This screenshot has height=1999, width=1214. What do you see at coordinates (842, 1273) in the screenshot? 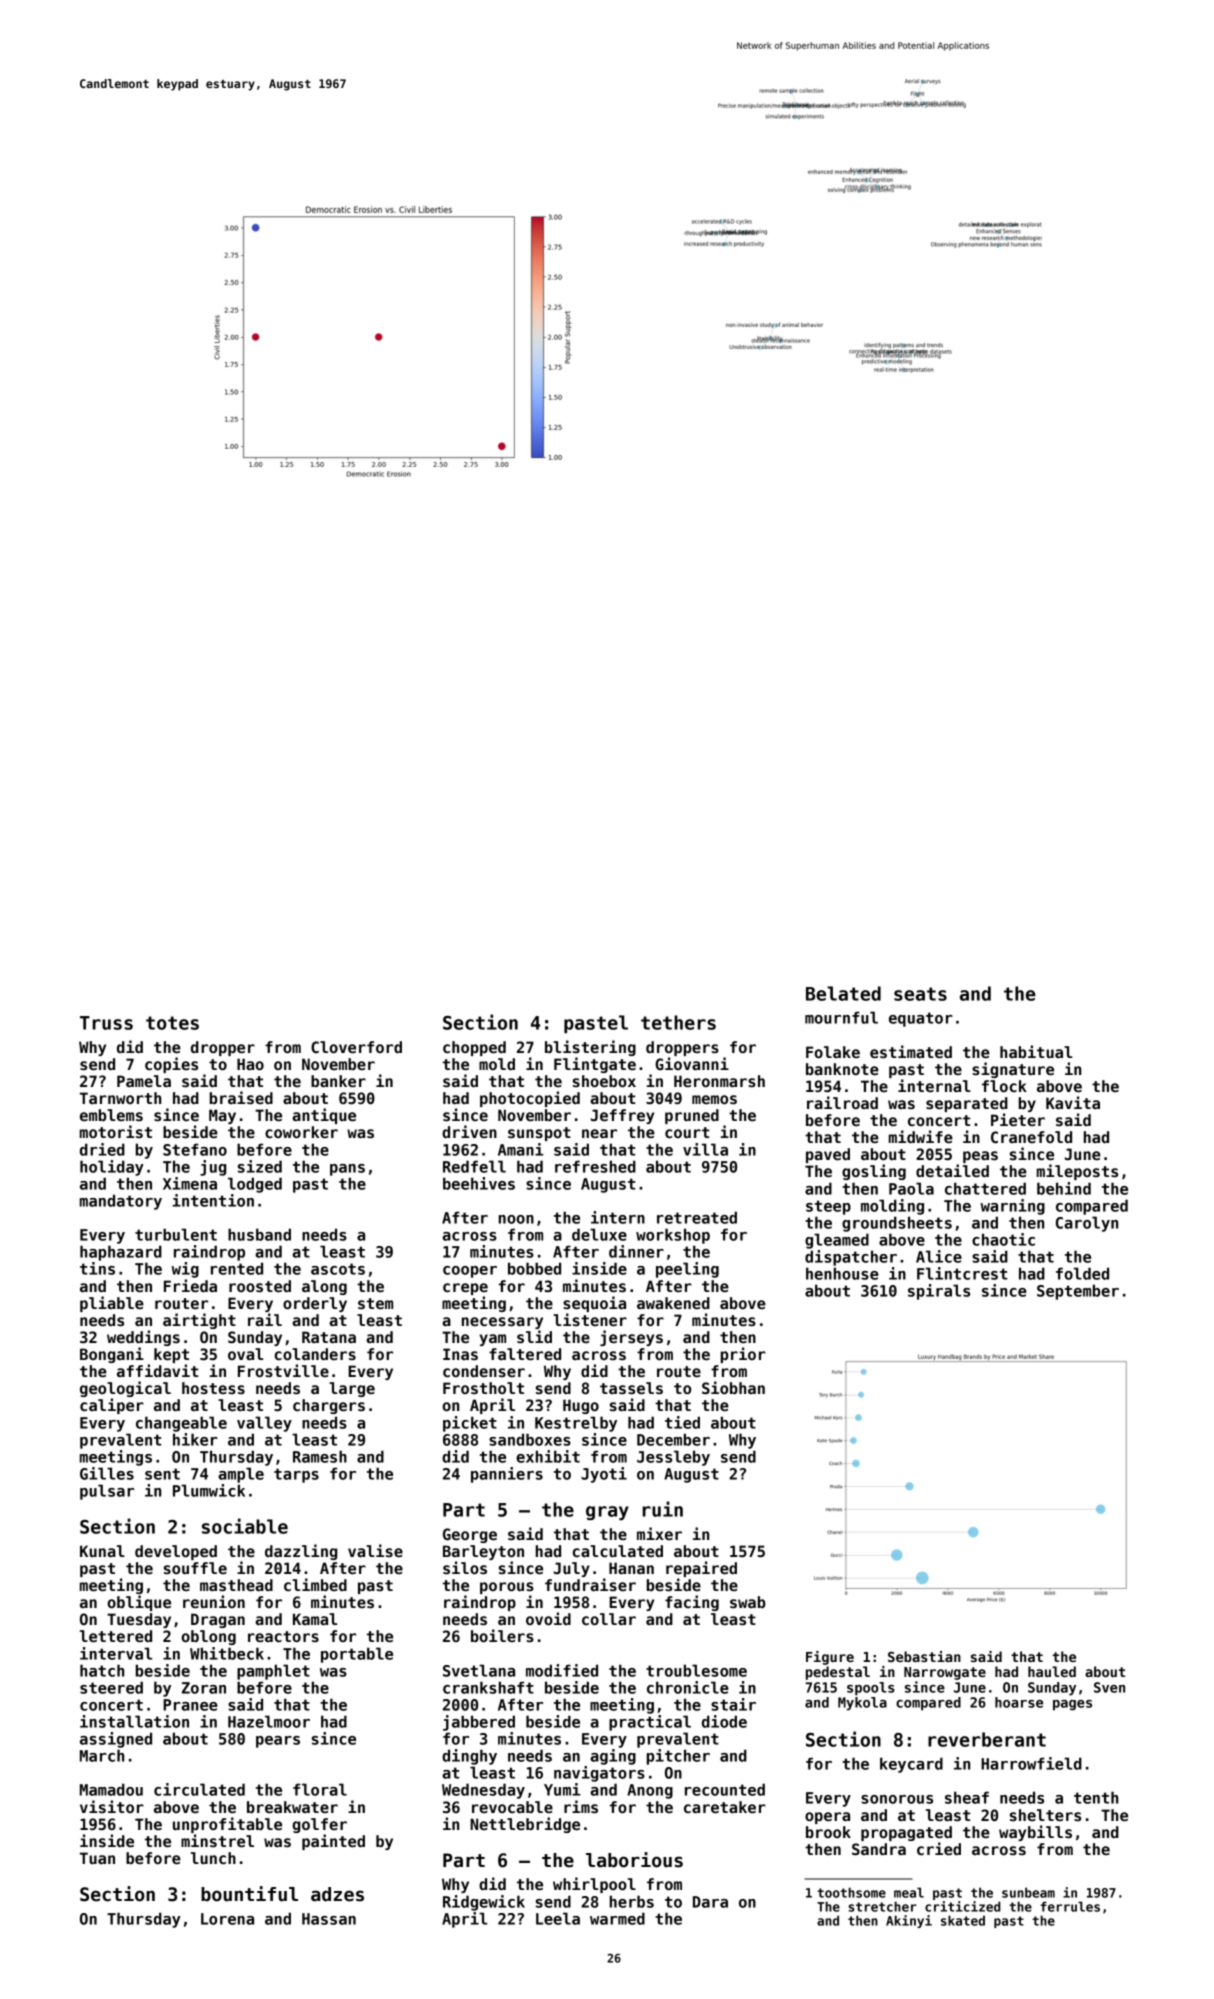
I see `henhouse` at bounding box center [842, 1273].
